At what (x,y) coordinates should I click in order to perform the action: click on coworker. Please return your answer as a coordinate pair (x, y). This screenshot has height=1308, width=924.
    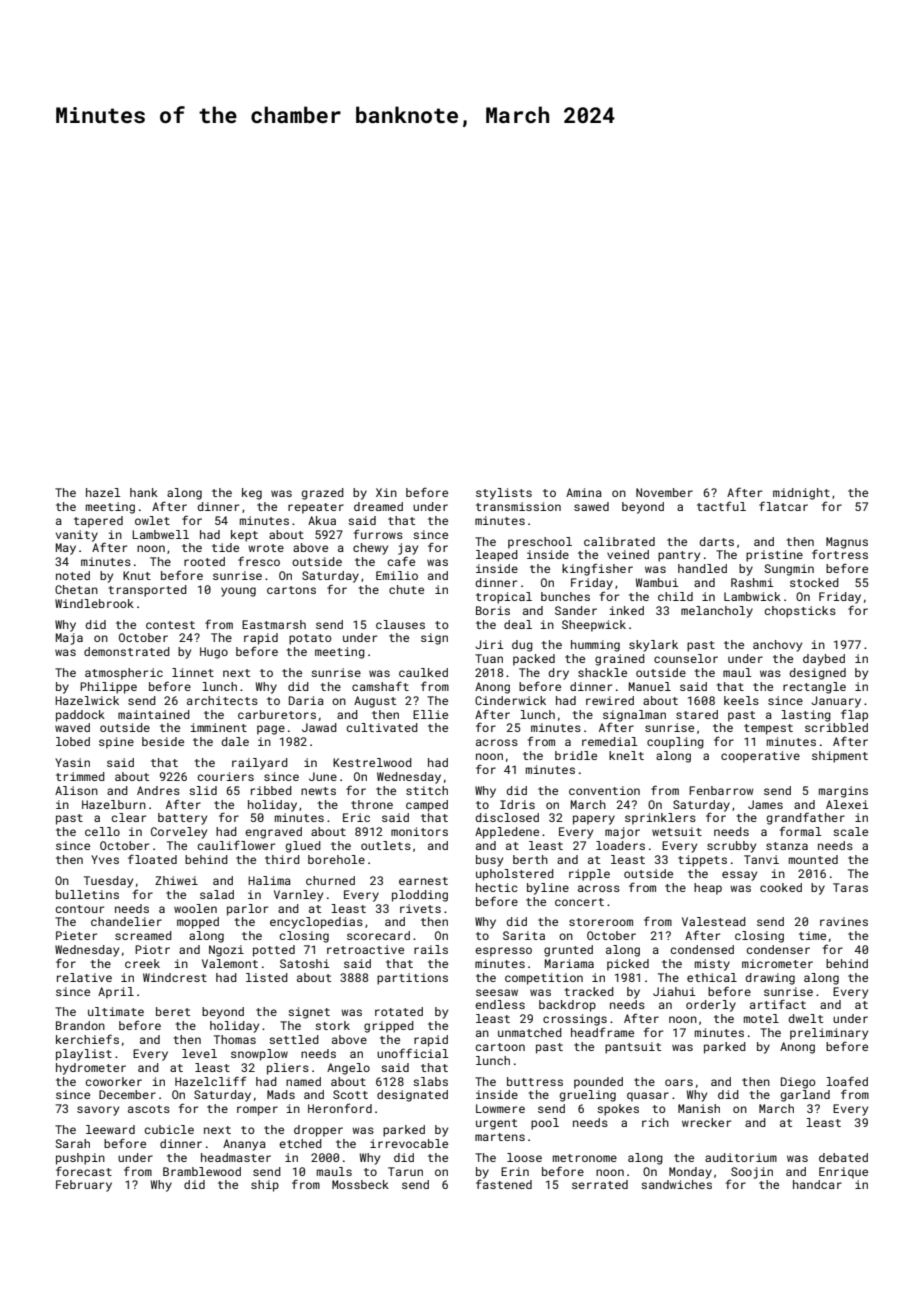
    Looking at the image, I should click on (114, 1081).
